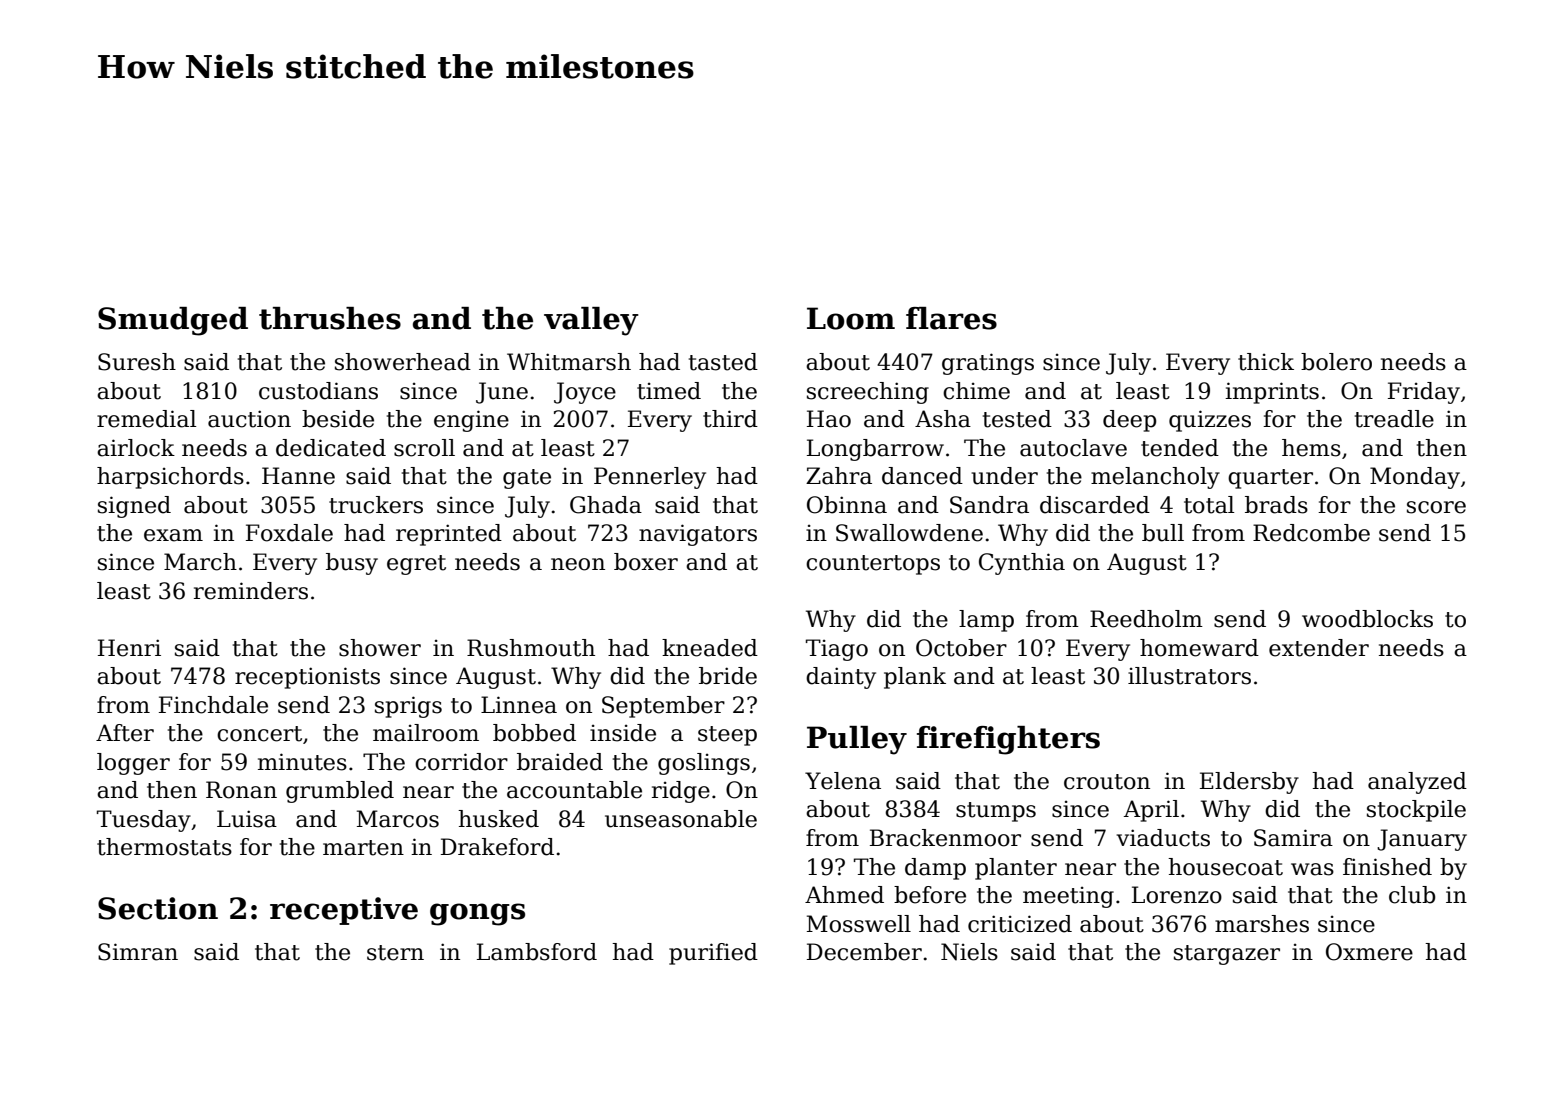  Describe the element at coordinates (713, 954) in the page. I see `purified` at that location.
